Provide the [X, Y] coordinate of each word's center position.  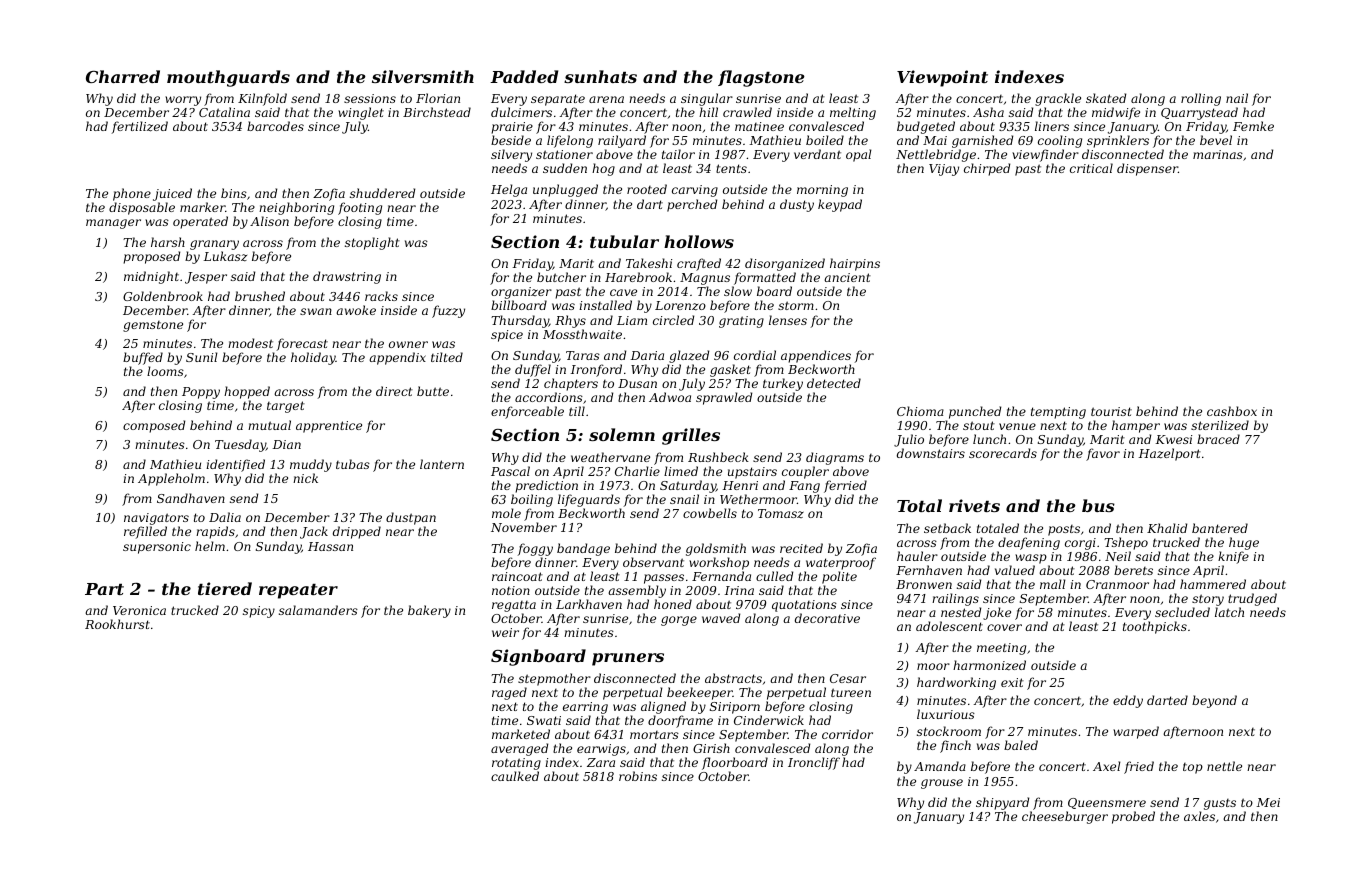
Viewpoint [942, 78]
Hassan [330, 546]
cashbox [1232, 411]
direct [394, 391]
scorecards [1003, 453]
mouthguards [228, 78]
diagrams [835, 458]
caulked [515, 776]
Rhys [570, 321]
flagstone [761, 78]
